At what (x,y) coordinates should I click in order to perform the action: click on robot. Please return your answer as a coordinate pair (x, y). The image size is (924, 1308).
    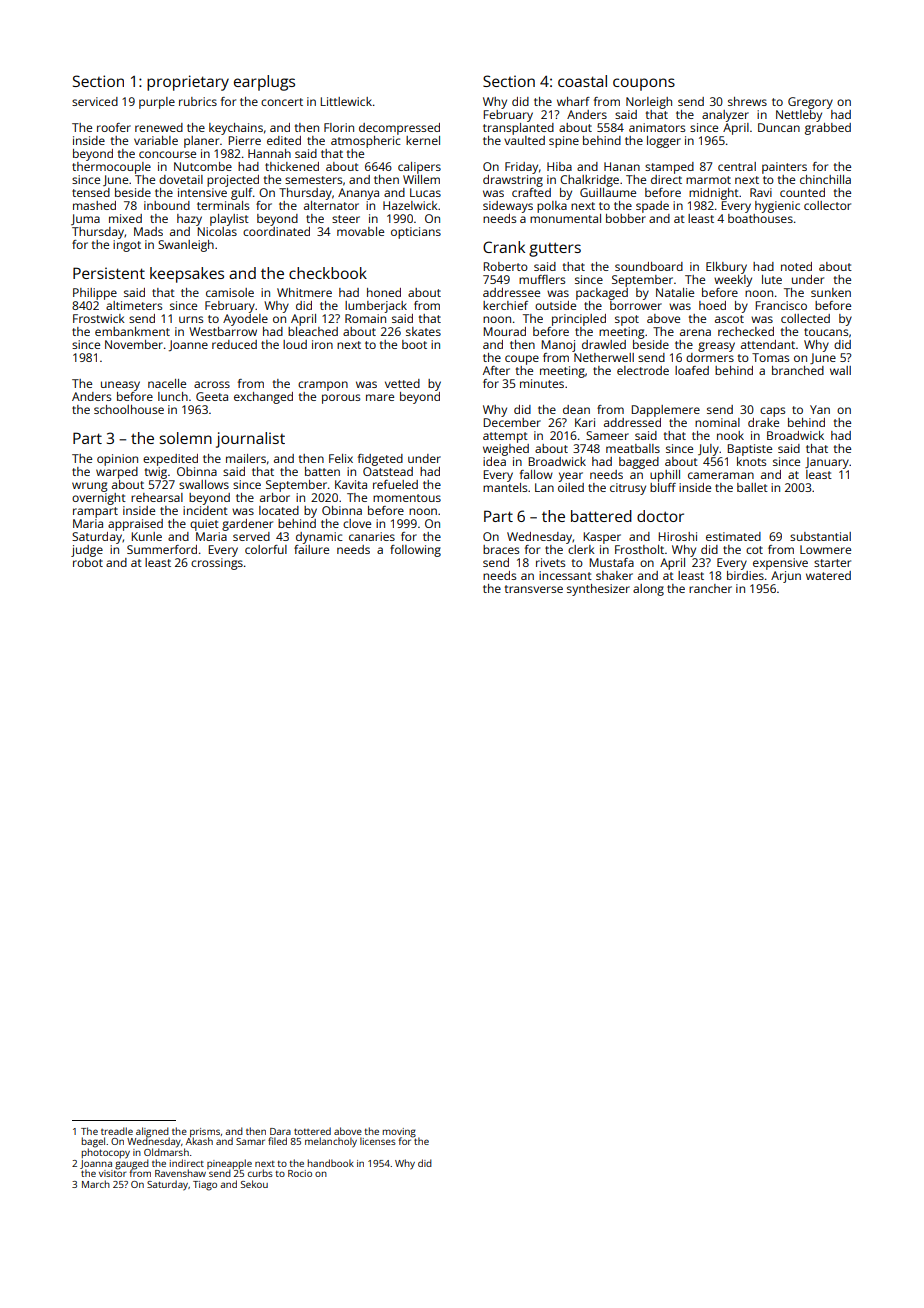
    Looking at the image, I should click on (88, 562).
